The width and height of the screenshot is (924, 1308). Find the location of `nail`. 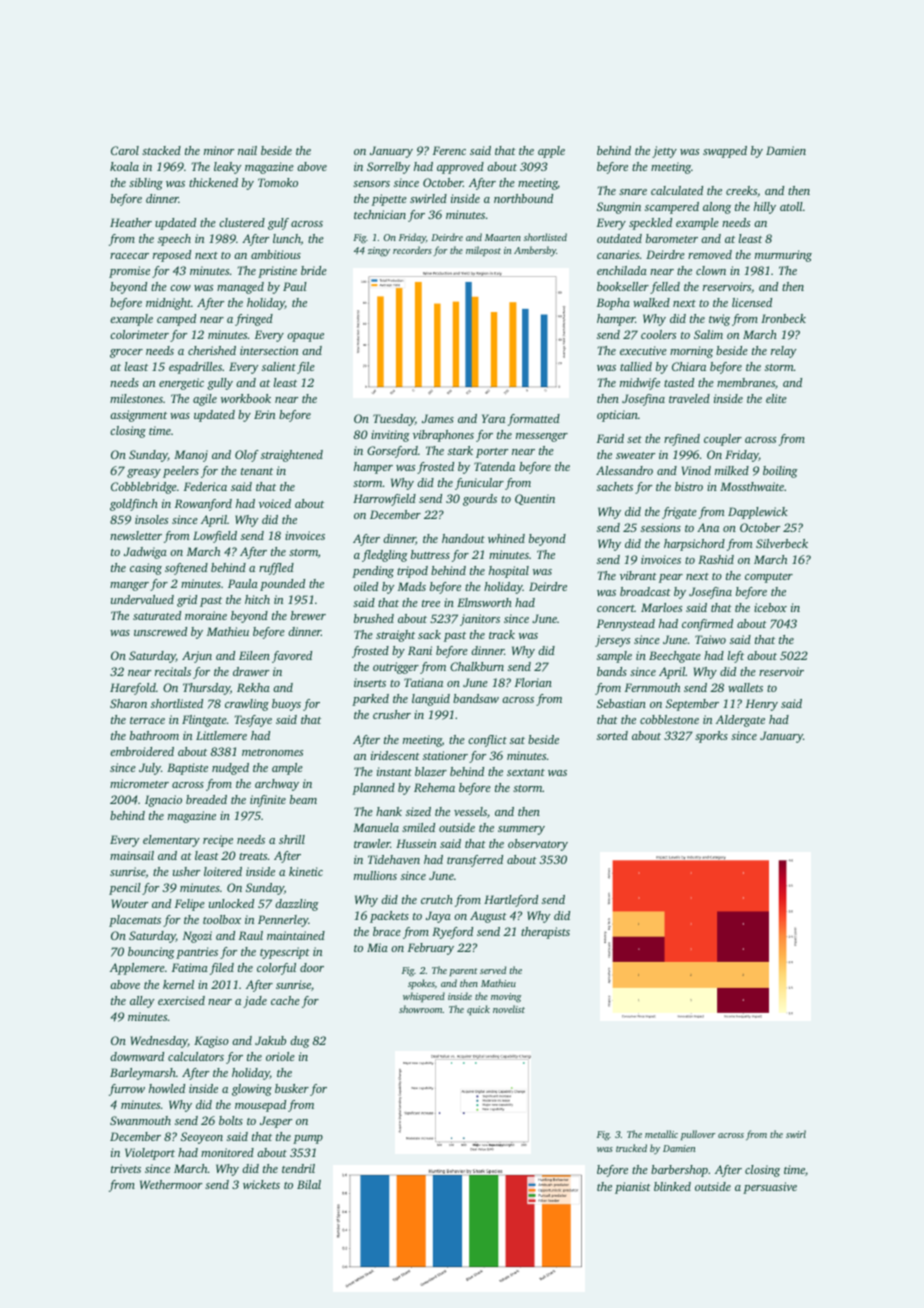

nail is located at coordinates (247, 150).
